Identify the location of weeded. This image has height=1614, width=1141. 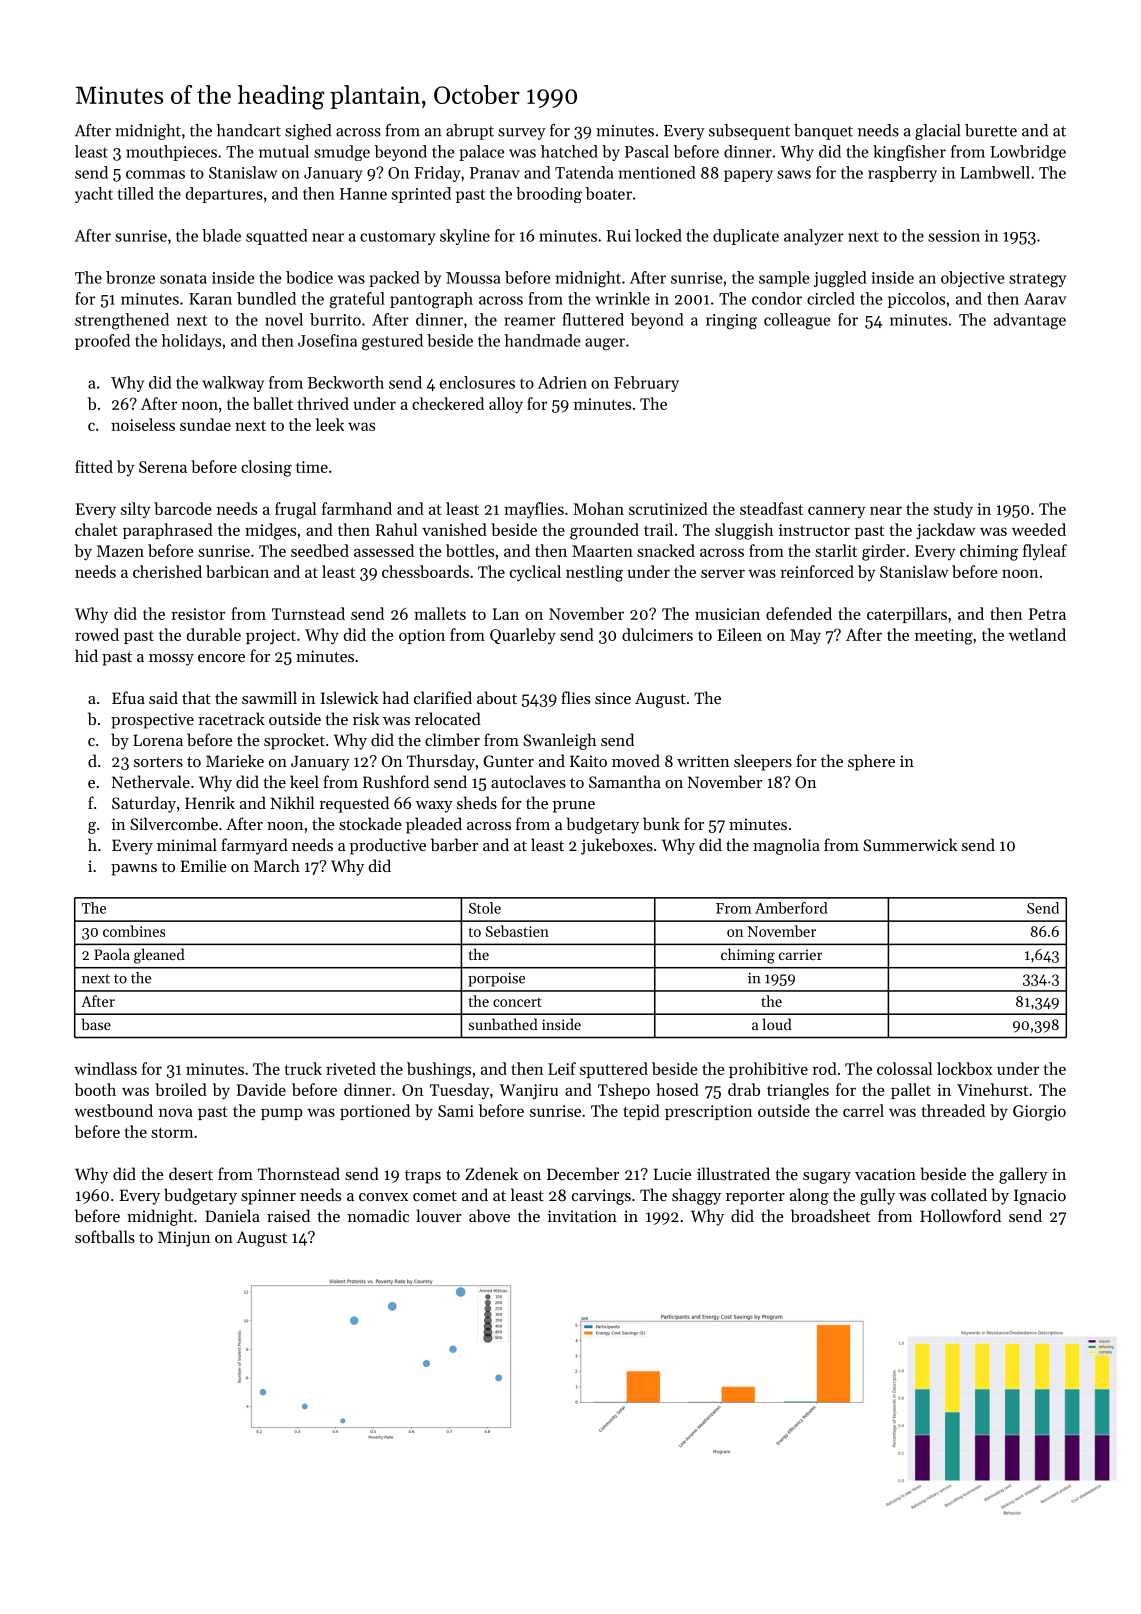
(1039, 529).
